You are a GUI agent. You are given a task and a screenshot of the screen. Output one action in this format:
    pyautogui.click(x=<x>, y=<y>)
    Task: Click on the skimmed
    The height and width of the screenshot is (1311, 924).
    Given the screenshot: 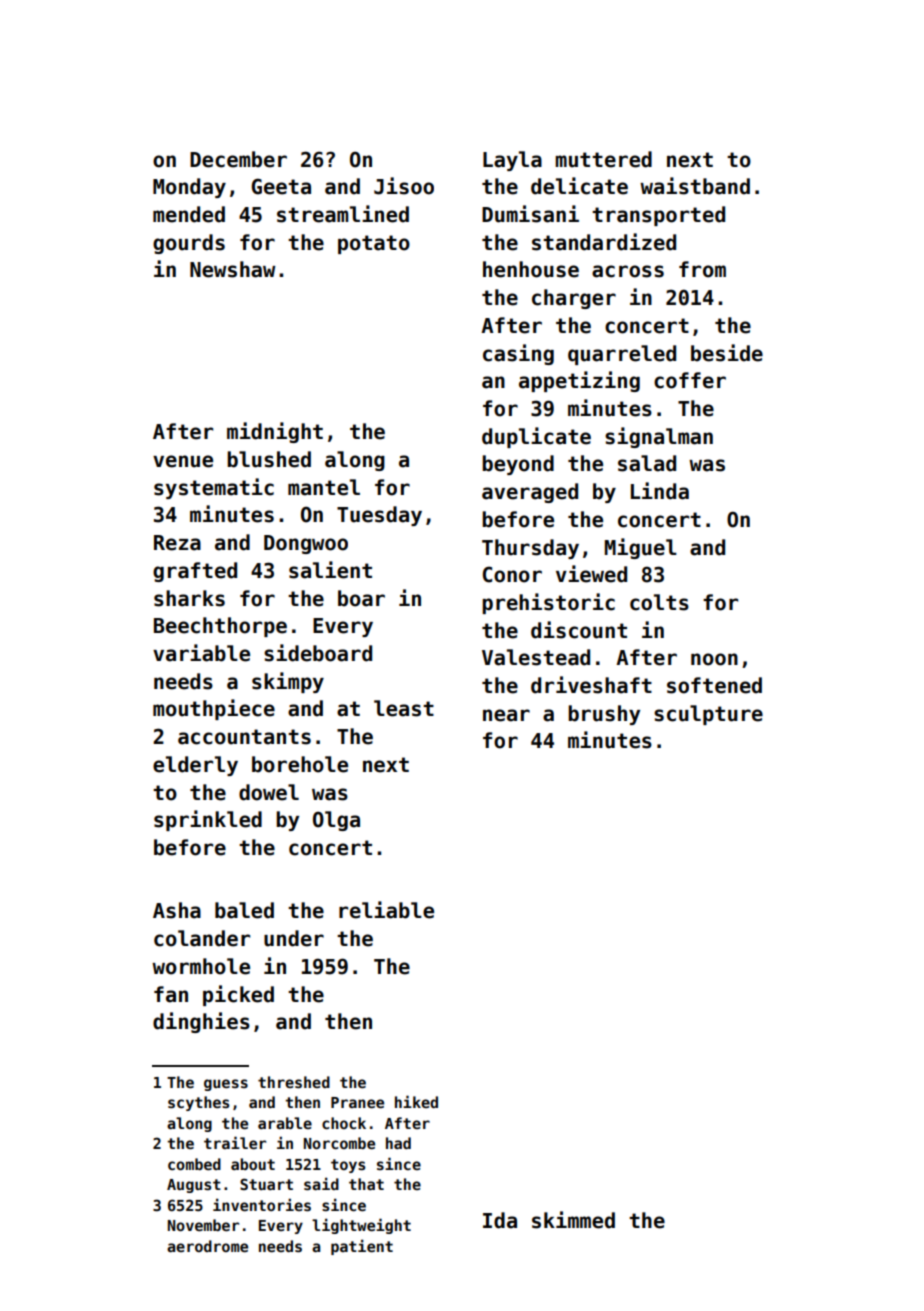 What is the action you would take?
    pyautogui.click(x=573, y=1220)
